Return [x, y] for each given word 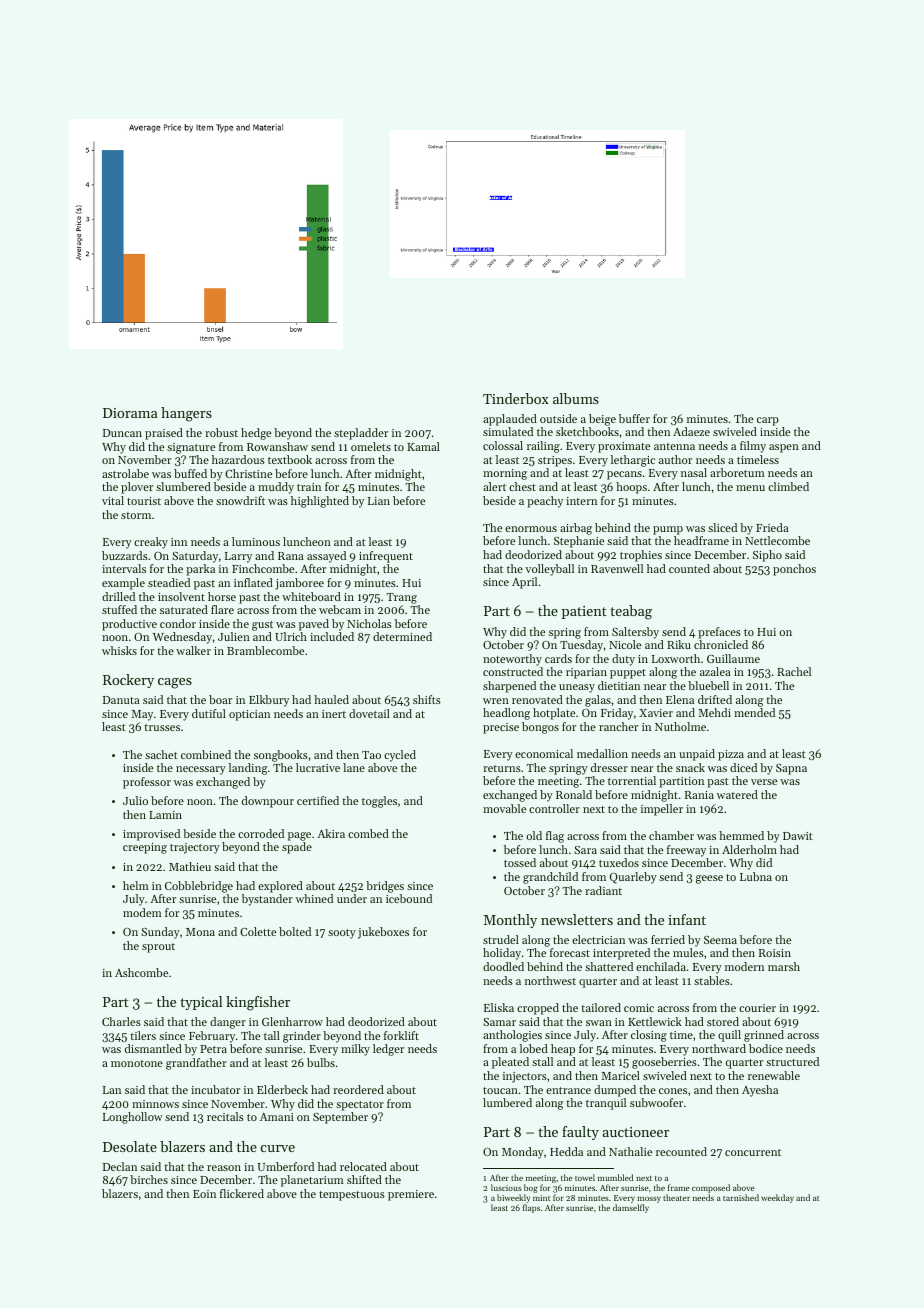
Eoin [204, 1194]
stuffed [119, 609]
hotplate [554, 714]
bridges [385, 887]
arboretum [737, 472]
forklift [401, 1035]
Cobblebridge [199, 887]
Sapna [791, 769]
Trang [402, 598]
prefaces [719, 633]
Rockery [128, 681]
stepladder [361, 434]
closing [649, 1036]
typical [201, 1003]
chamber [671, 835]
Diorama [130, 413]
